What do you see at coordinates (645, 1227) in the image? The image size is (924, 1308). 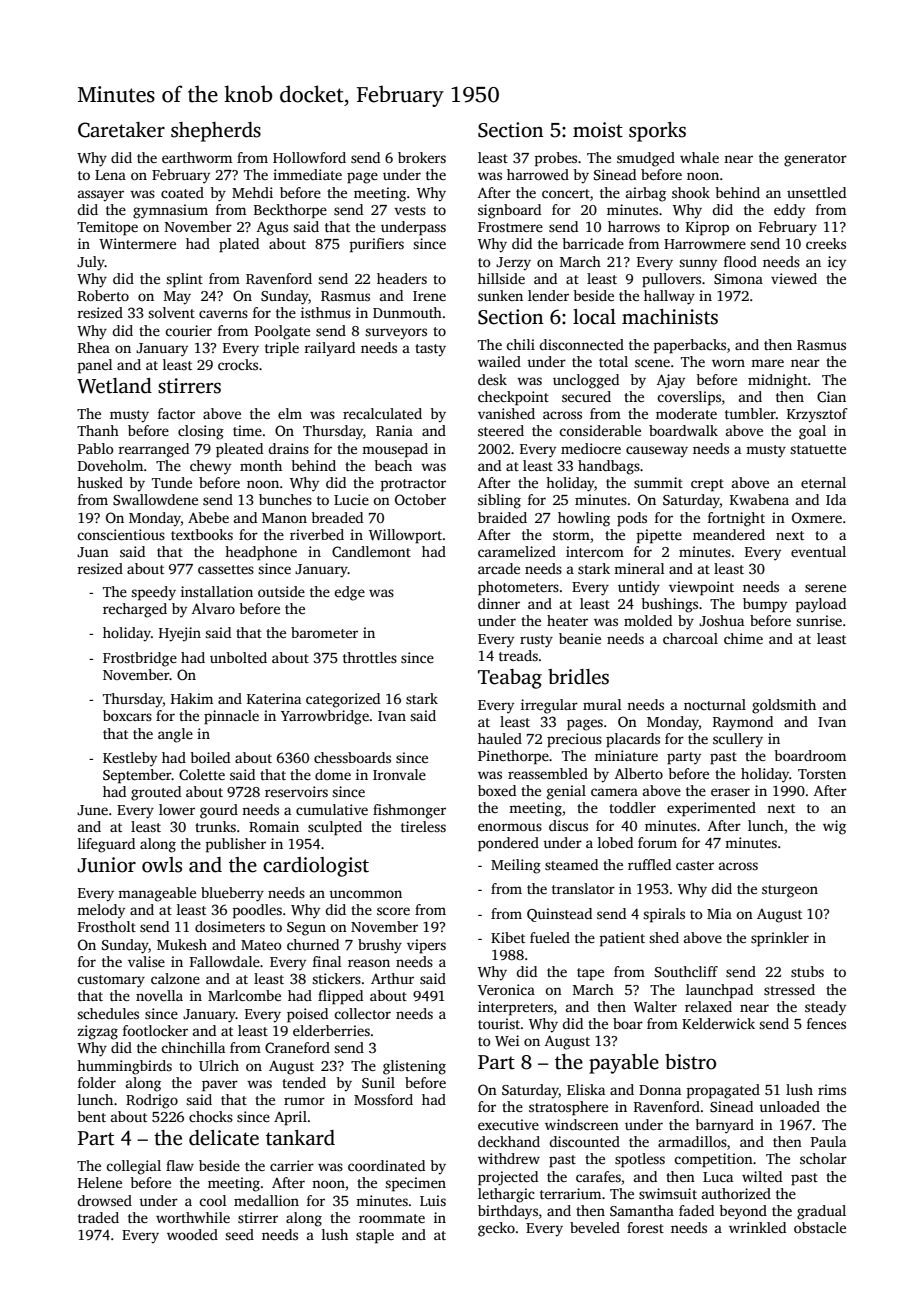 I see `forest` at bounding box center [645, 1227].
